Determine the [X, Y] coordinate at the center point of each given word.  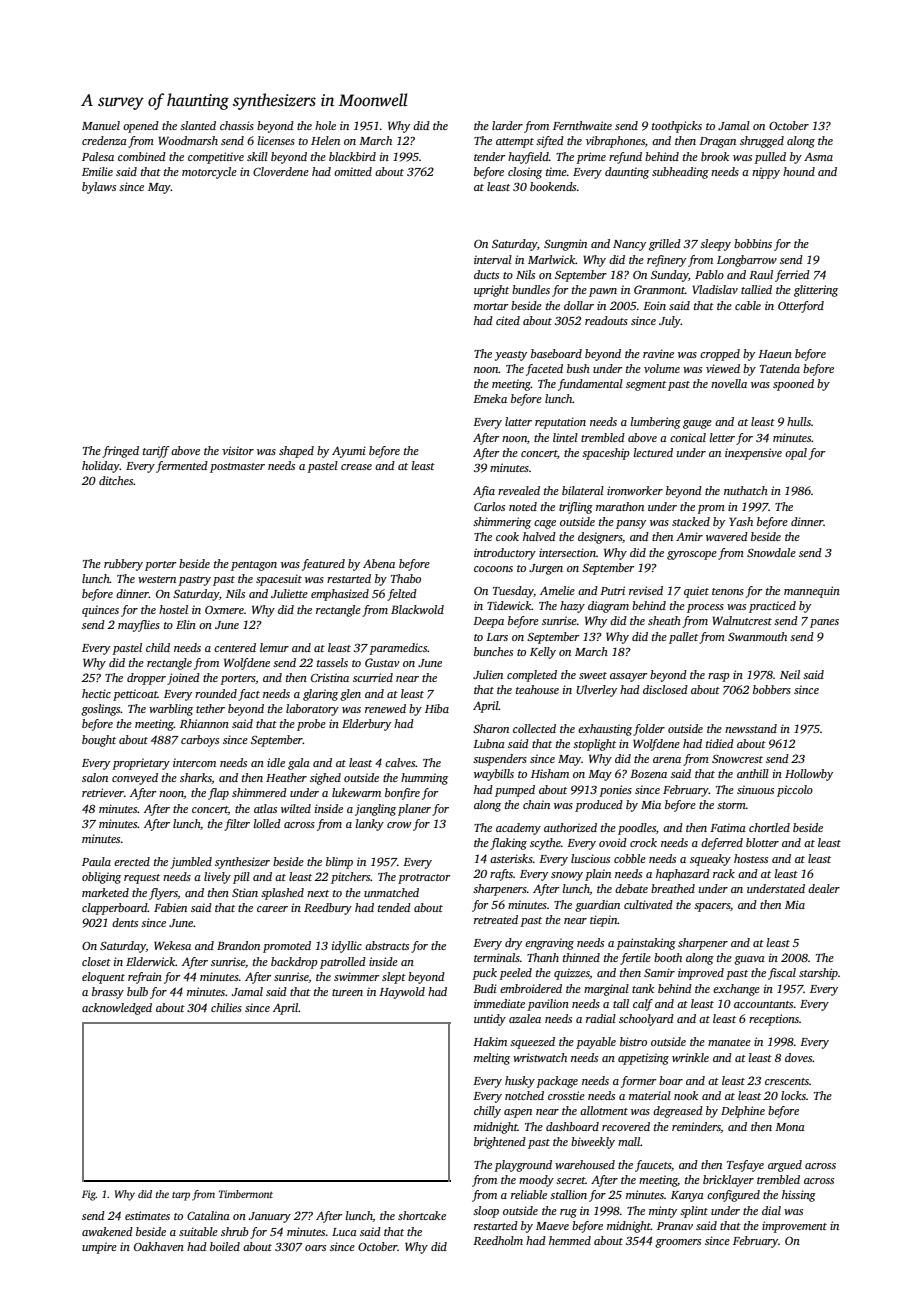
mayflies [139, 626]
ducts [486, 274]
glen [350, 695]
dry [513, 944]
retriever [103, 792]
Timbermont [246, 1194]
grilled [665, 245]
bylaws [99, 188]
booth [668, 957]
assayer [629, 677]
